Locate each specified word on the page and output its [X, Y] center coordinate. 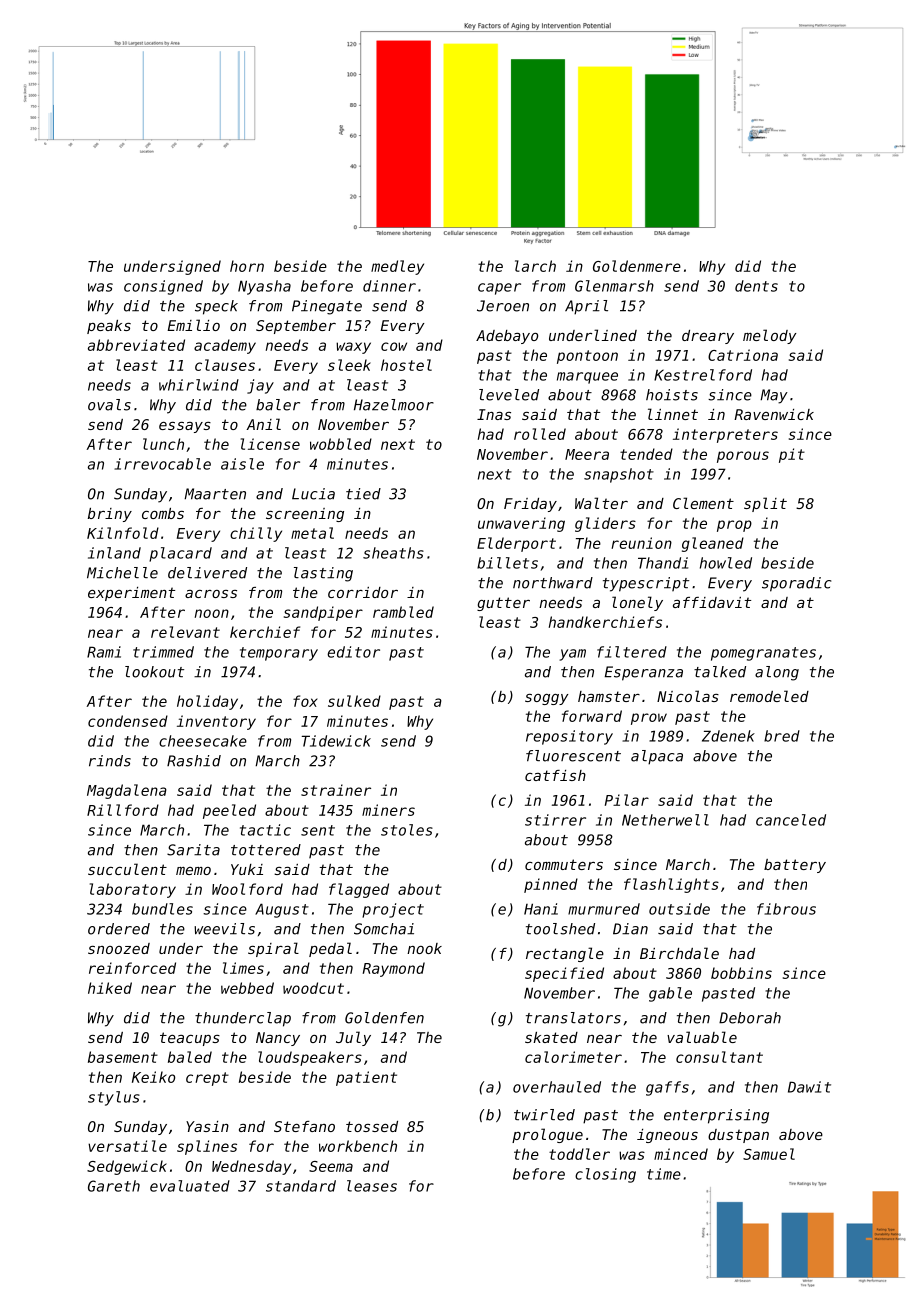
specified [564, 974]
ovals [109, 405]
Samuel [769, 1154]
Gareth [114, 1186]
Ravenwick [774, 414]
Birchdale [679, 953]
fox [305, 701]
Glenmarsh [614, 286]
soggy [546, 699]
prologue [547, 1135]
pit [792, 455]
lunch [163, 444]
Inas [494, 414]
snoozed [119, 948]
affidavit [712, 602]
